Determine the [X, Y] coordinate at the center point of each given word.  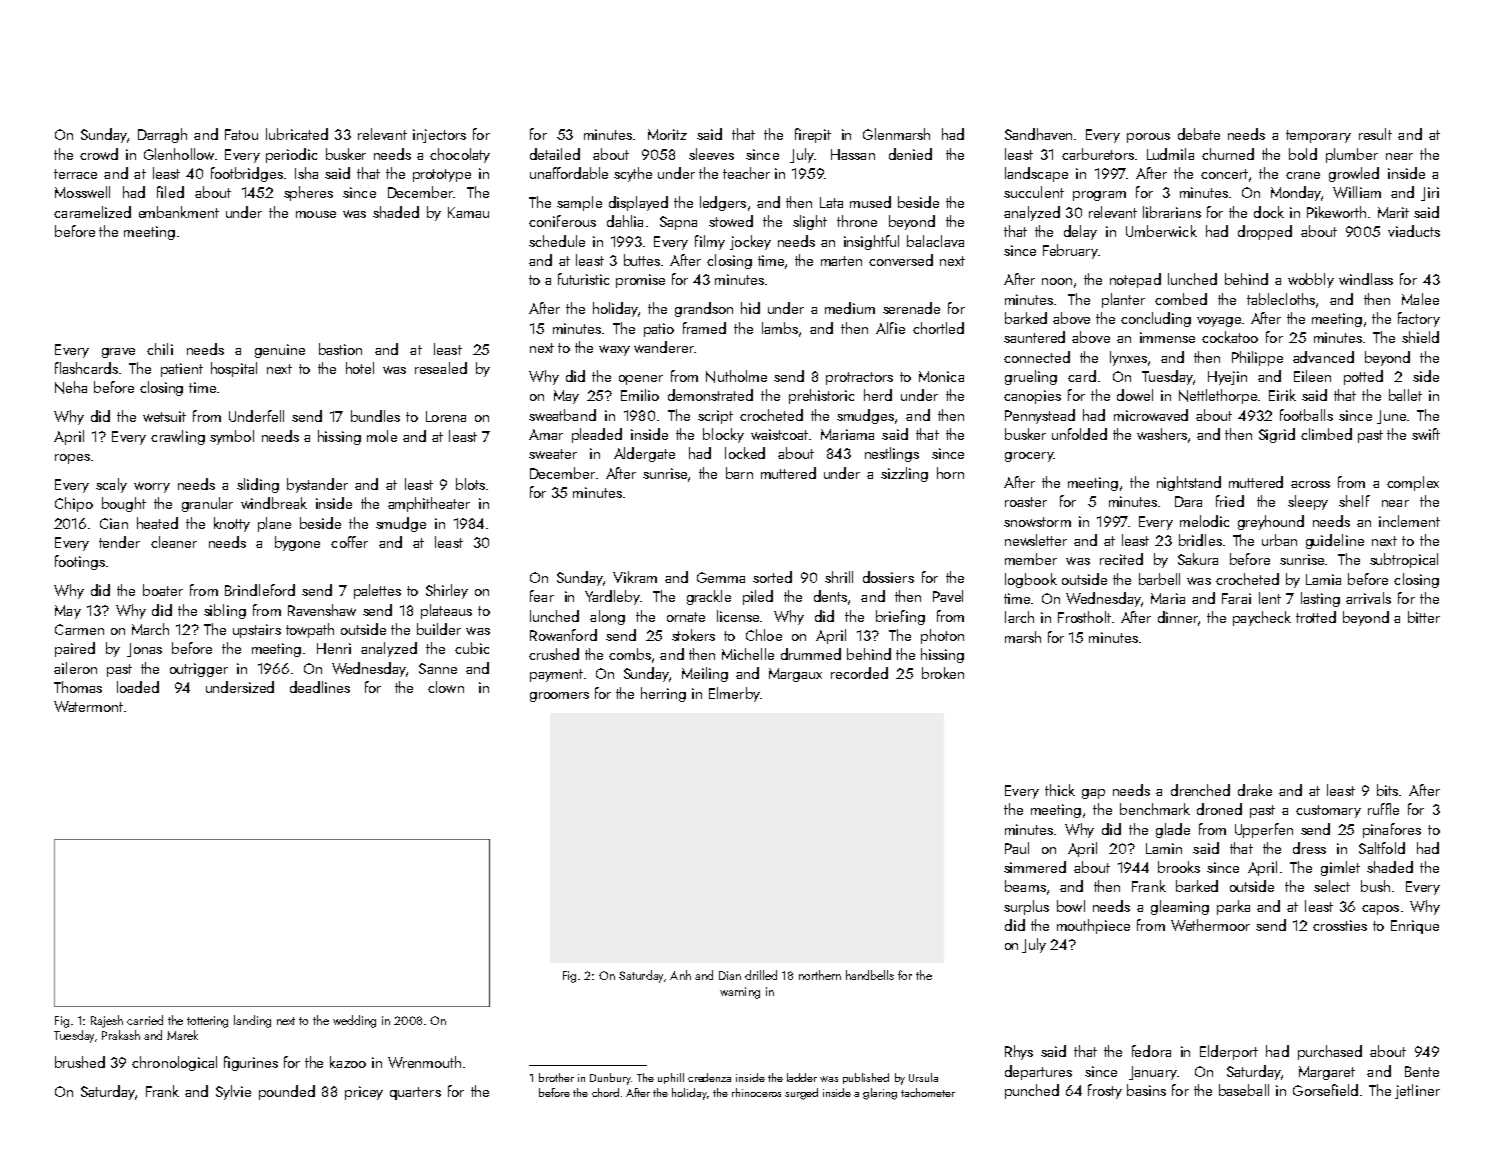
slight [810, 222]
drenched [1200, 790]
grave [118, 353]
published [866, 1078]
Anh [680, 975]
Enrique [1415, 927]
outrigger [199, 670]
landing [252, 1021]
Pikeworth [1336, 212]
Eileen [1312, 376]
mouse [316, 214]
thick [1060, 790]
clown [446, 687]
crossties [1340, 925]
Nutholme [736, 376]
